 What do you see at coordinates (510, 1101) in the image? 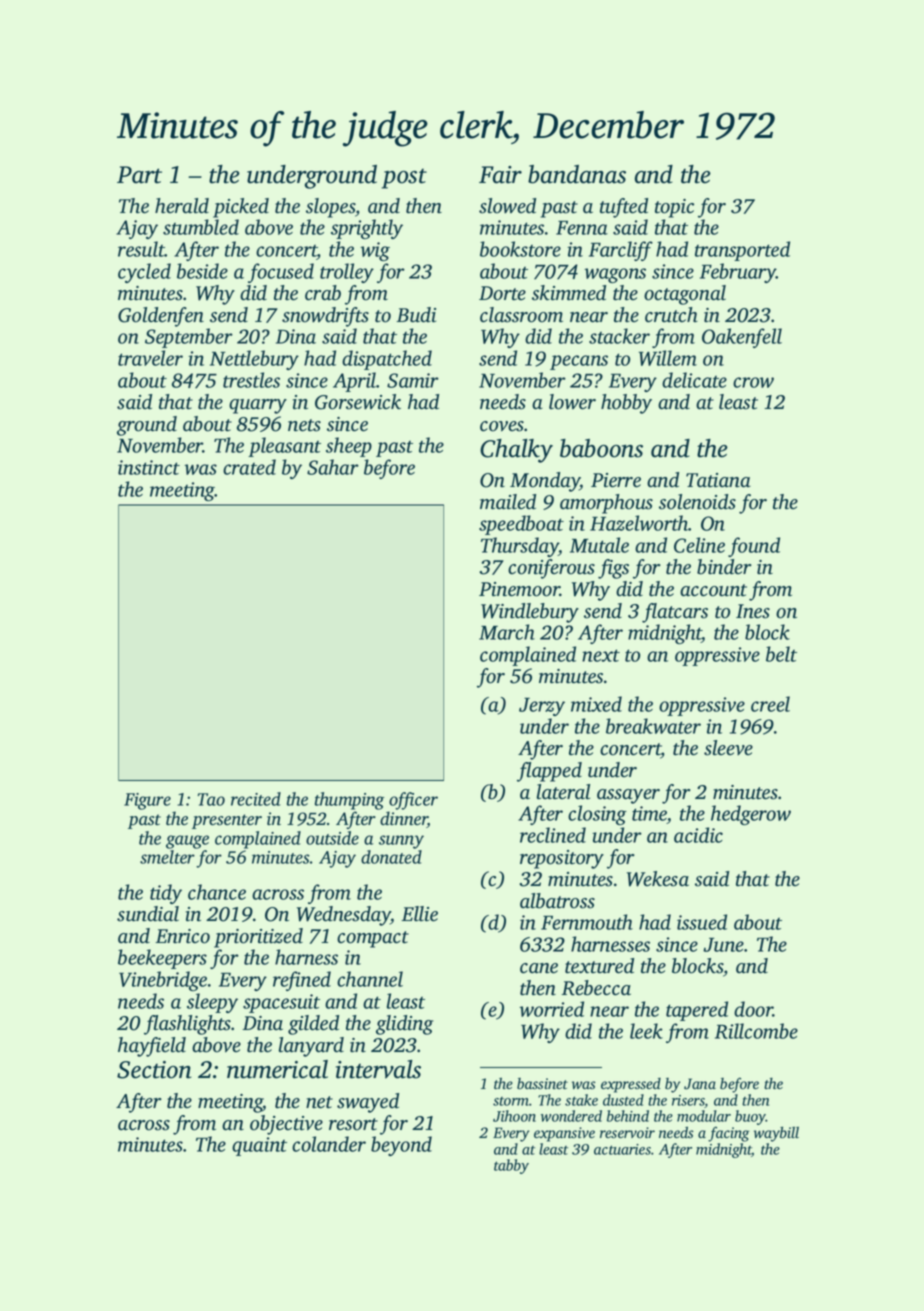
I see `storm` at bounding box center [510, 1101].
